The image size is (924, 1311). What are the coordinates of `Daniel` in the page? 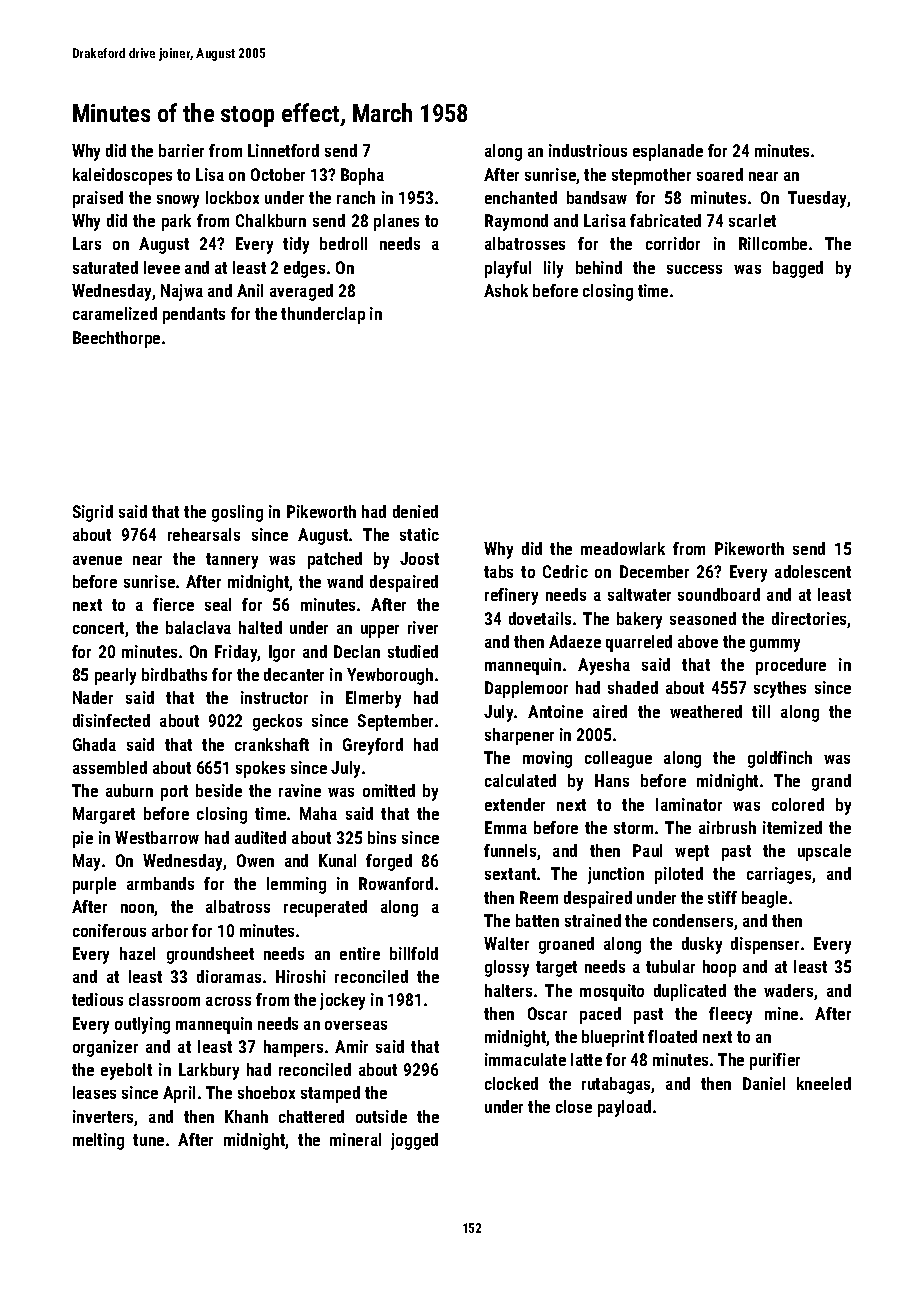 It's located at (764, 1083).
